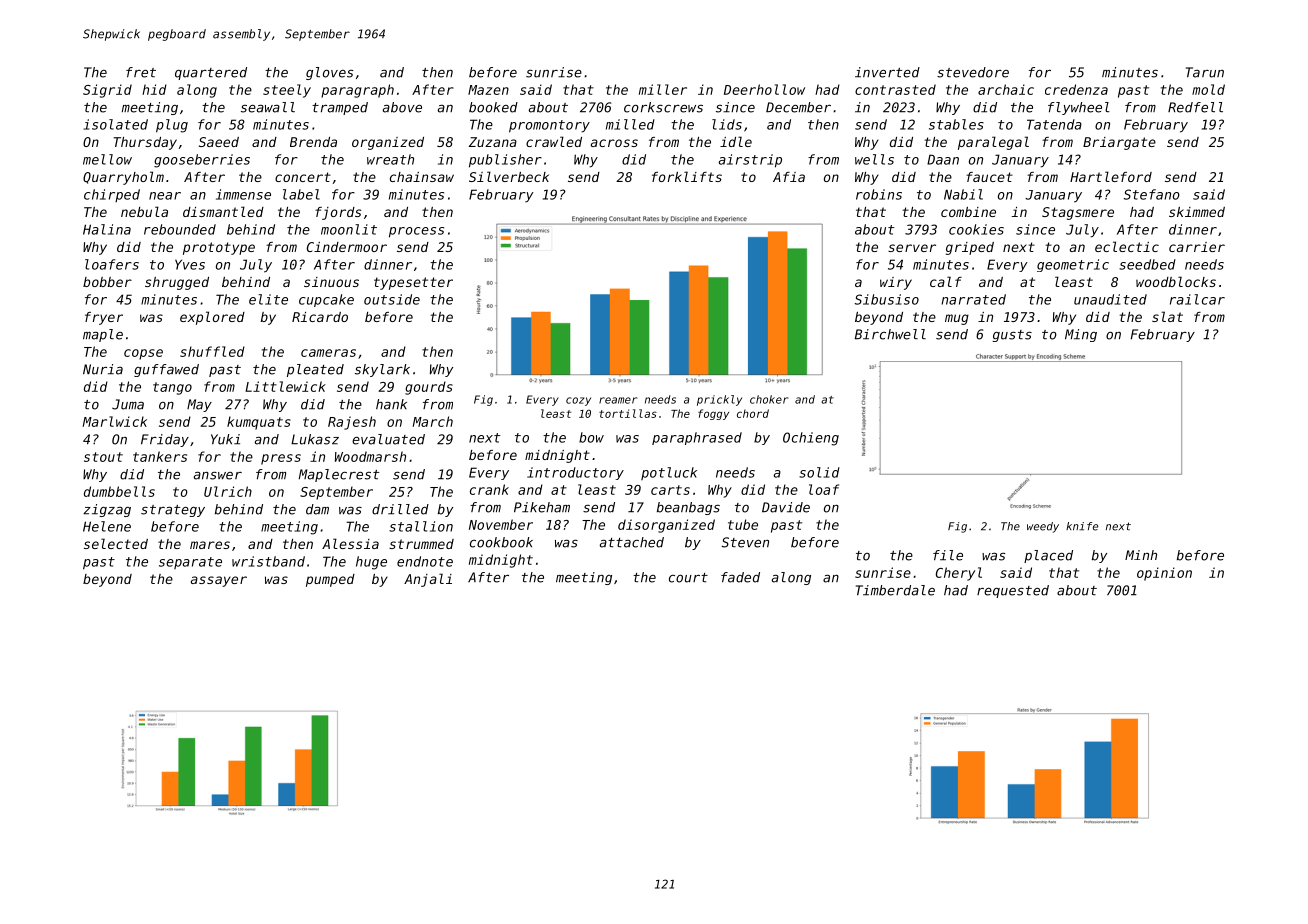 The height and width of the document is (924, 1308). Describe the element at coordinates (128, 404) in the document. I see `Juma` at that location.
